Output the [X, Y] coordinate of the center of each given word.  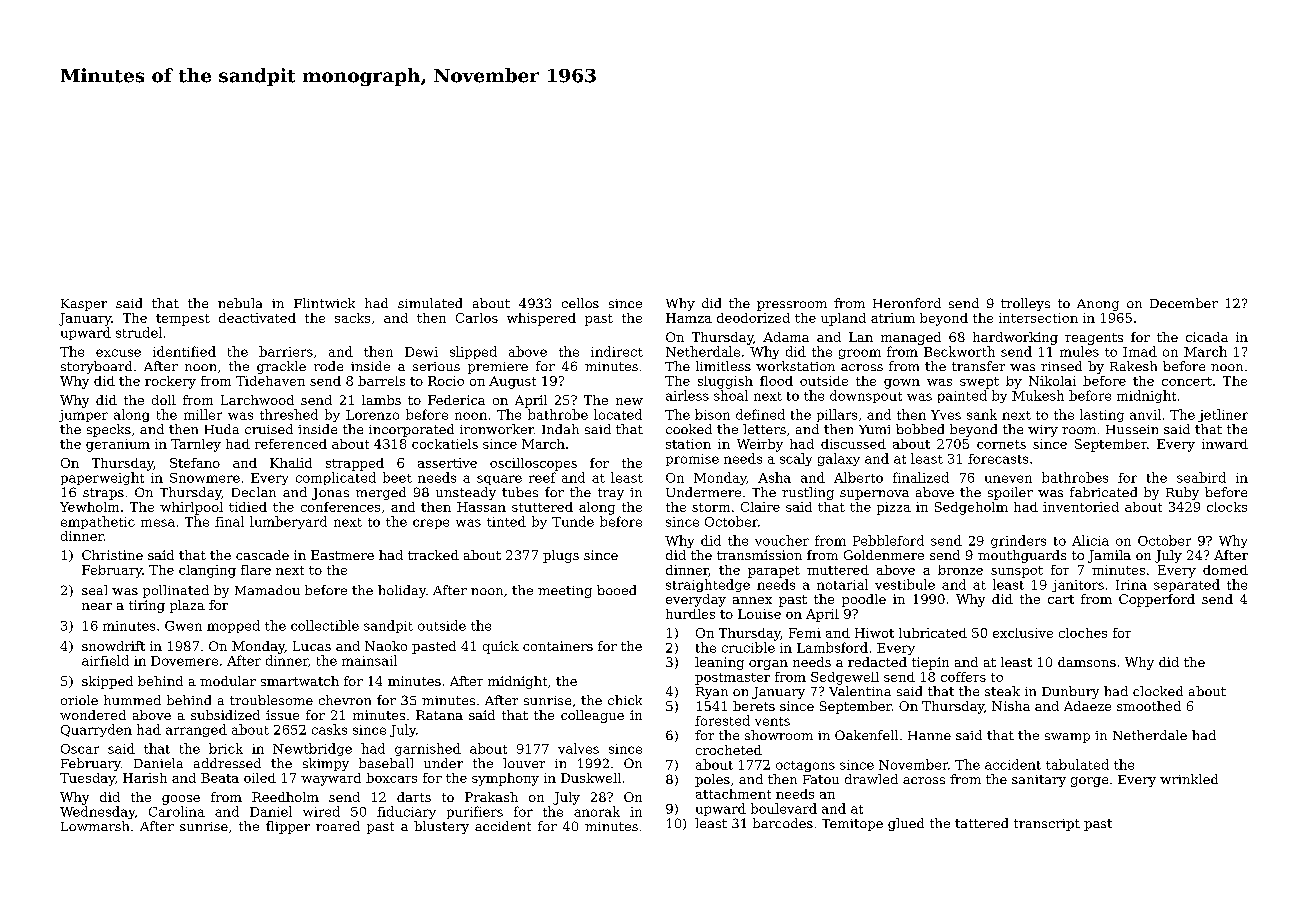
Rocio [446, 381]
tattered [981, 823]
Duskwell [591, 778]
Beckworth [959, 351]
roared [338, 826]
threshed [289, 414]
